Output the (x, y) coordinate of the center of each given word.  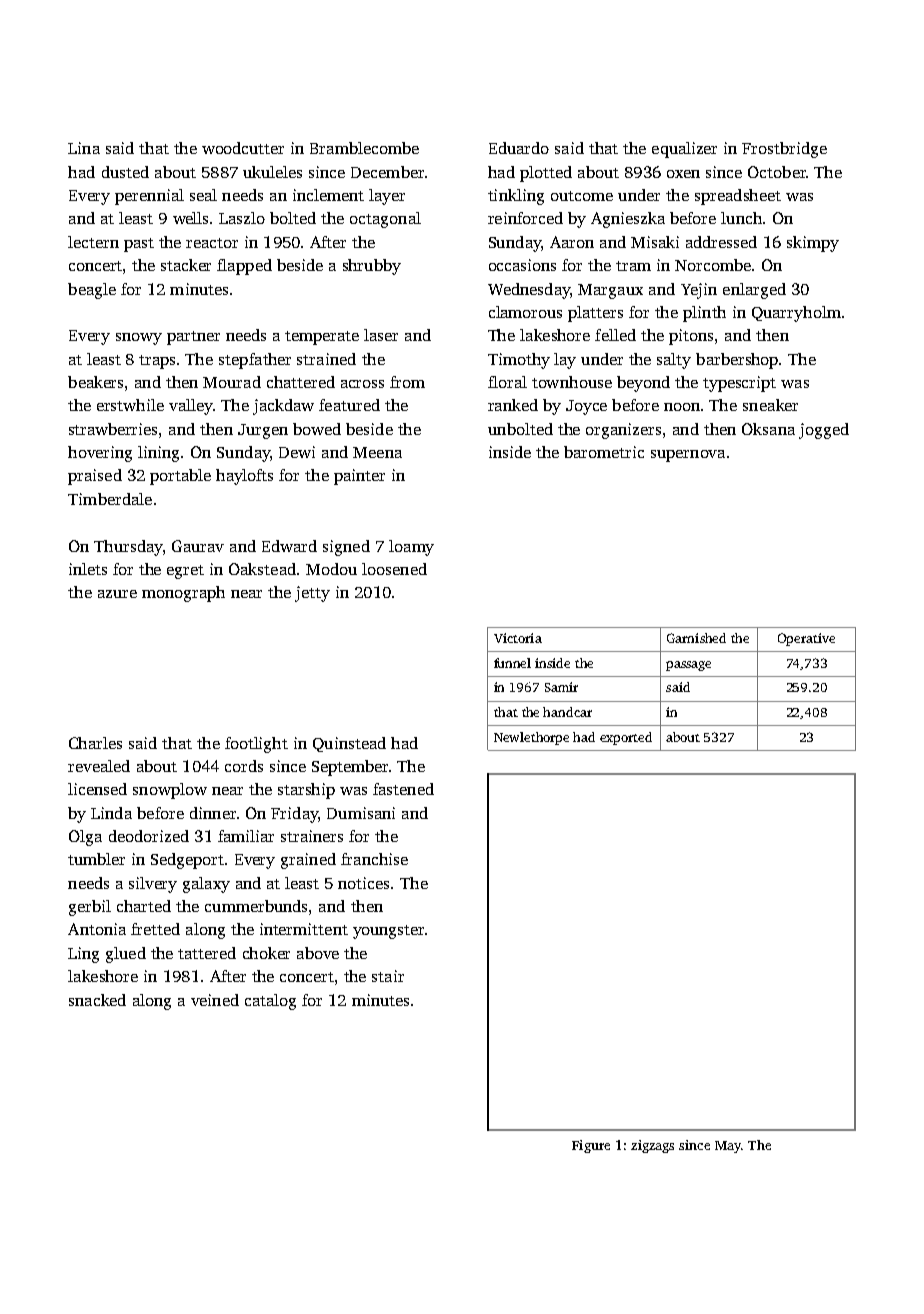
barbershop (737, 361)
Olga (85, 838)
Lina (84, 148)
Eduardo (519, 148)
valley (191, 407)
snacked (97, 1000)
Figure (591, 1146)
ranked (513, 405)
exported (626, 738)
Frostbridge (784, 150)
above (318, 953)
